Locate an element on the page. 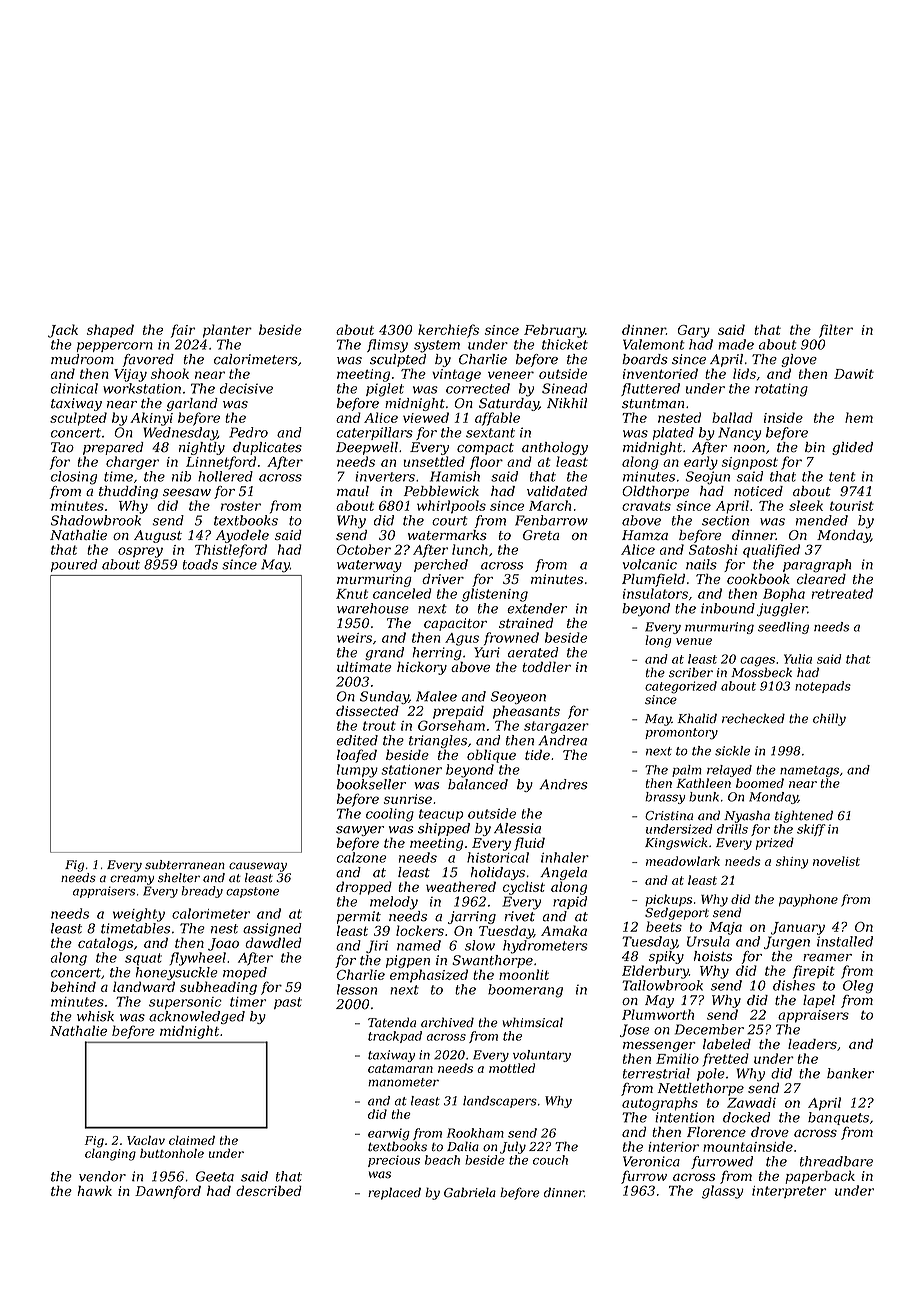  herring is located at coordinates (437, 653).
